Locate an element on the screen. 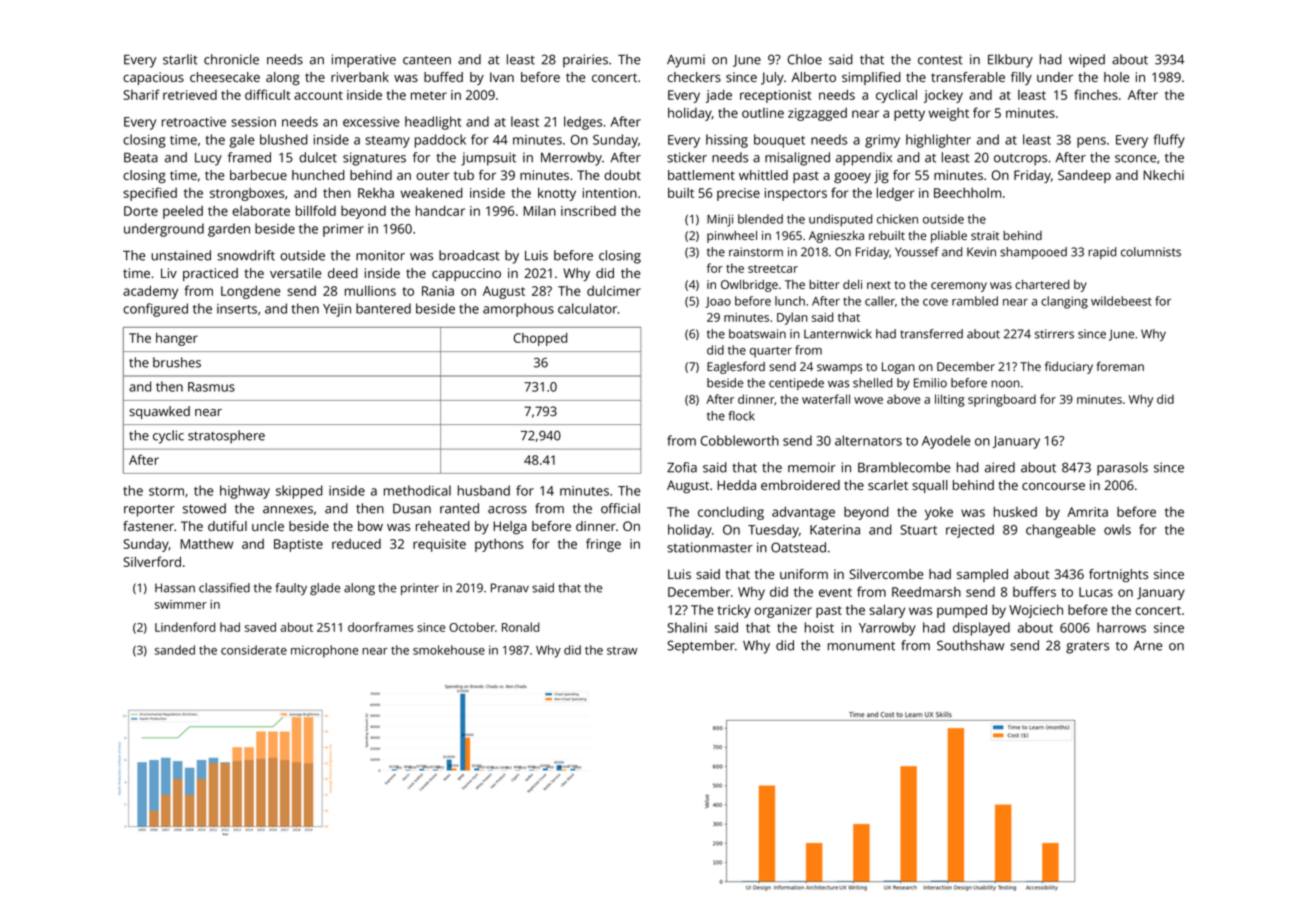 This screenshot has height=924, width=1308. Chloe is located at coordinates (805, 59).
